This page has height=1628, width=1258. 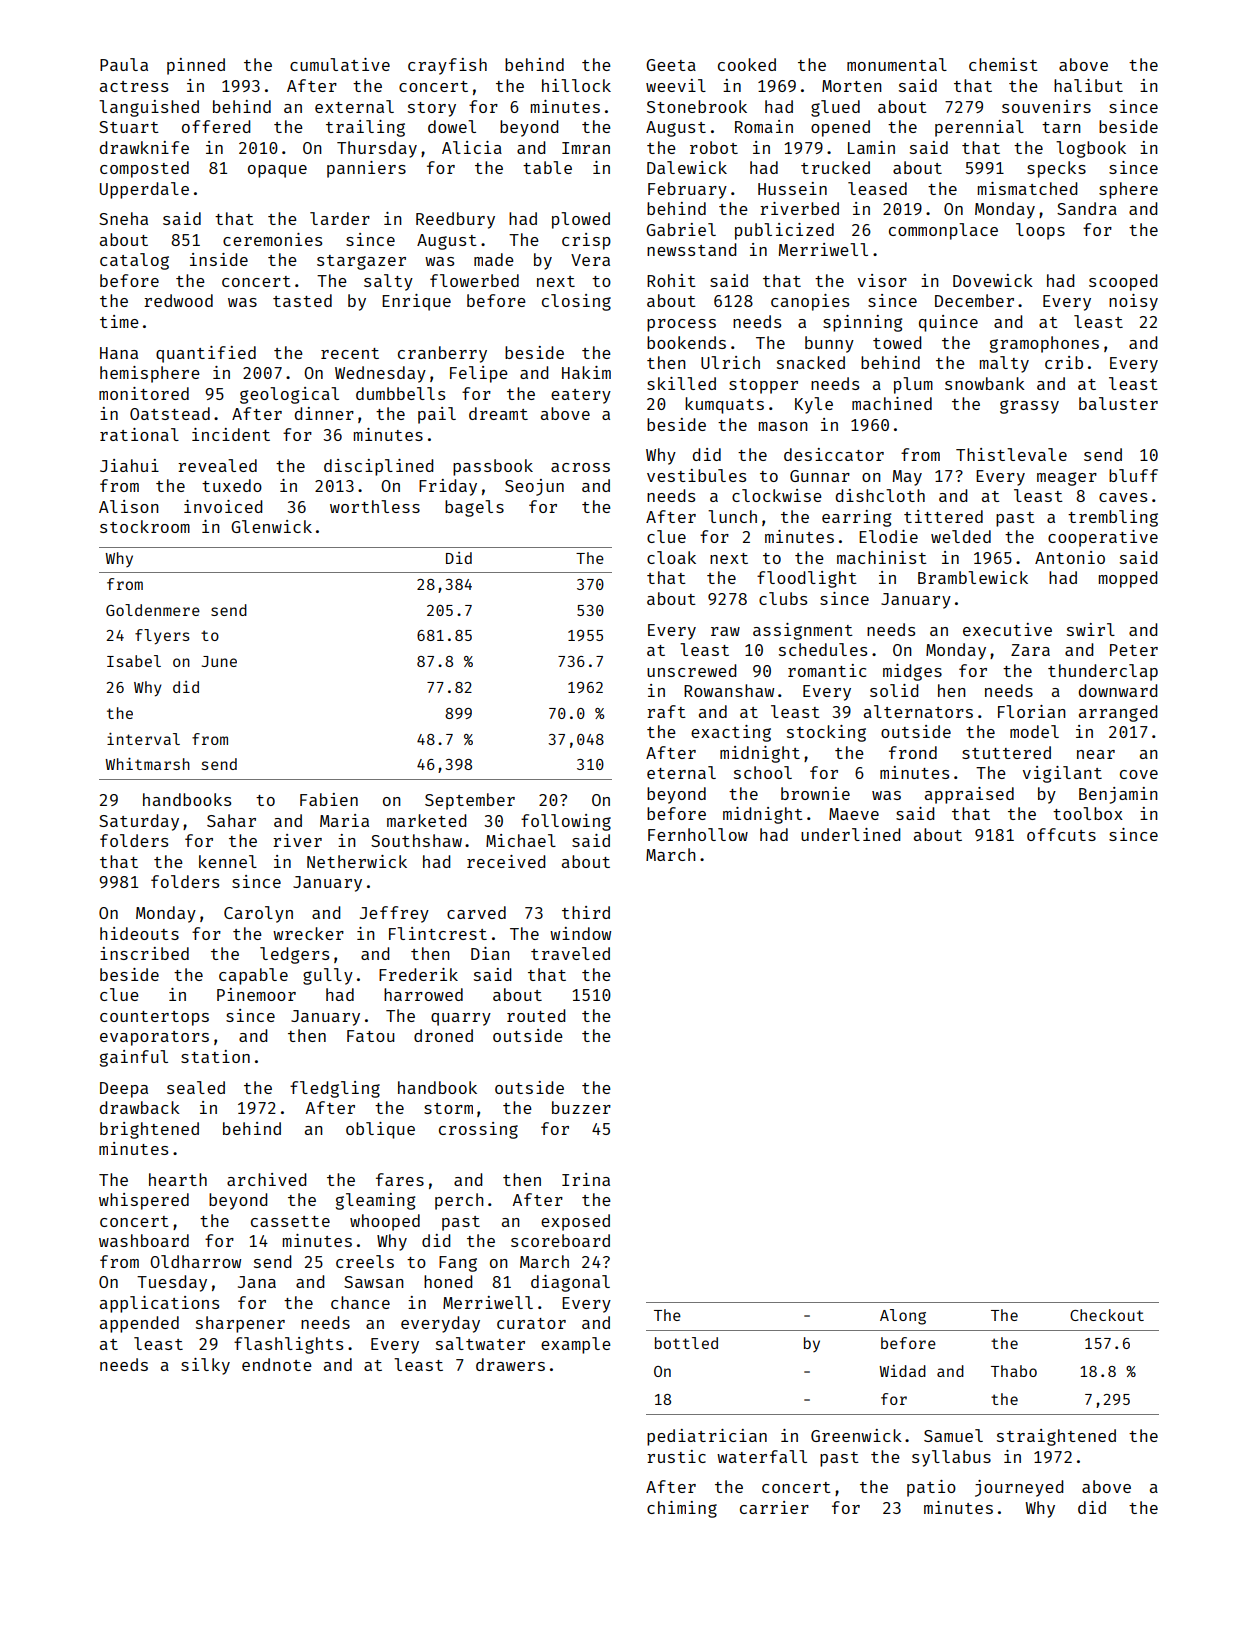 What do you see at coordinates (476, 912) in the page?
I see `carved` at bounding box center [476, 912].
